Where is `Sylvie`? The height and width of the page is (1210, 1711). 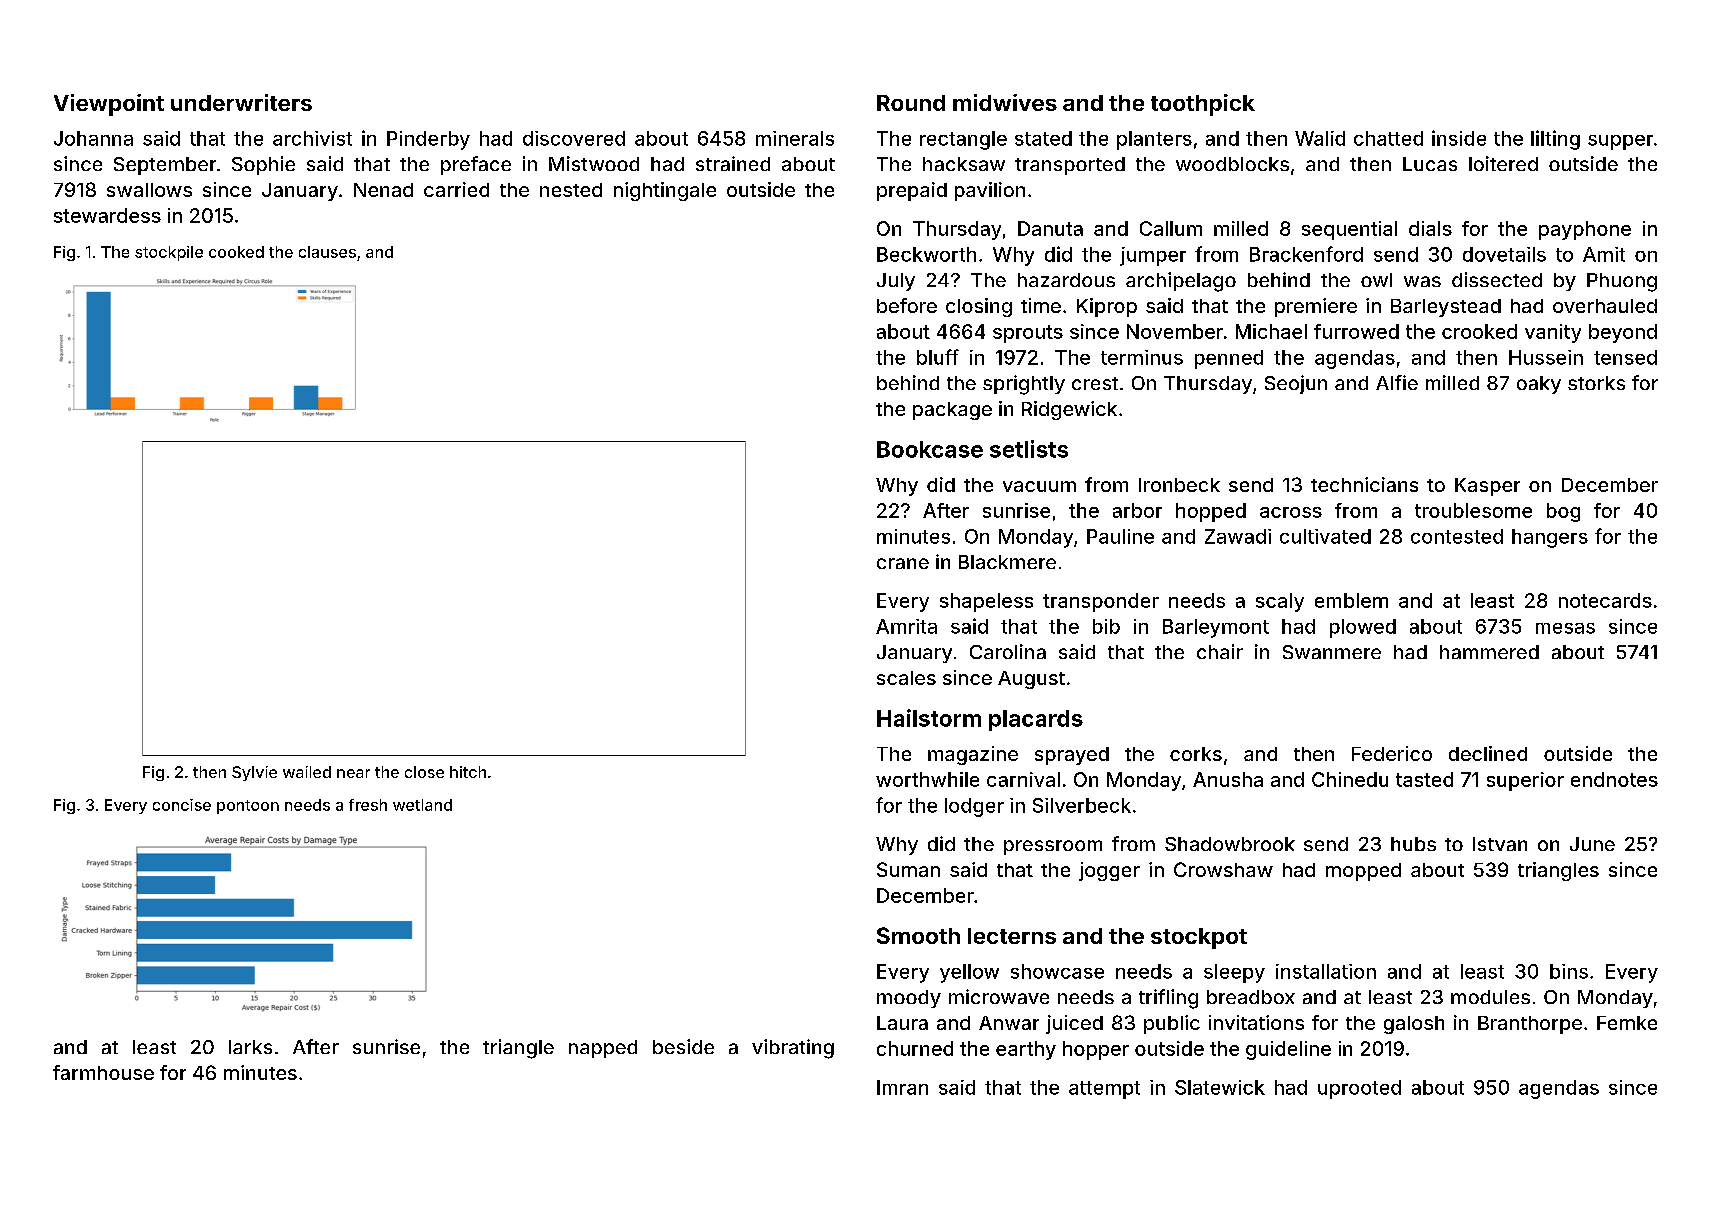
Sylvie is located at coordinates (254, 773).
